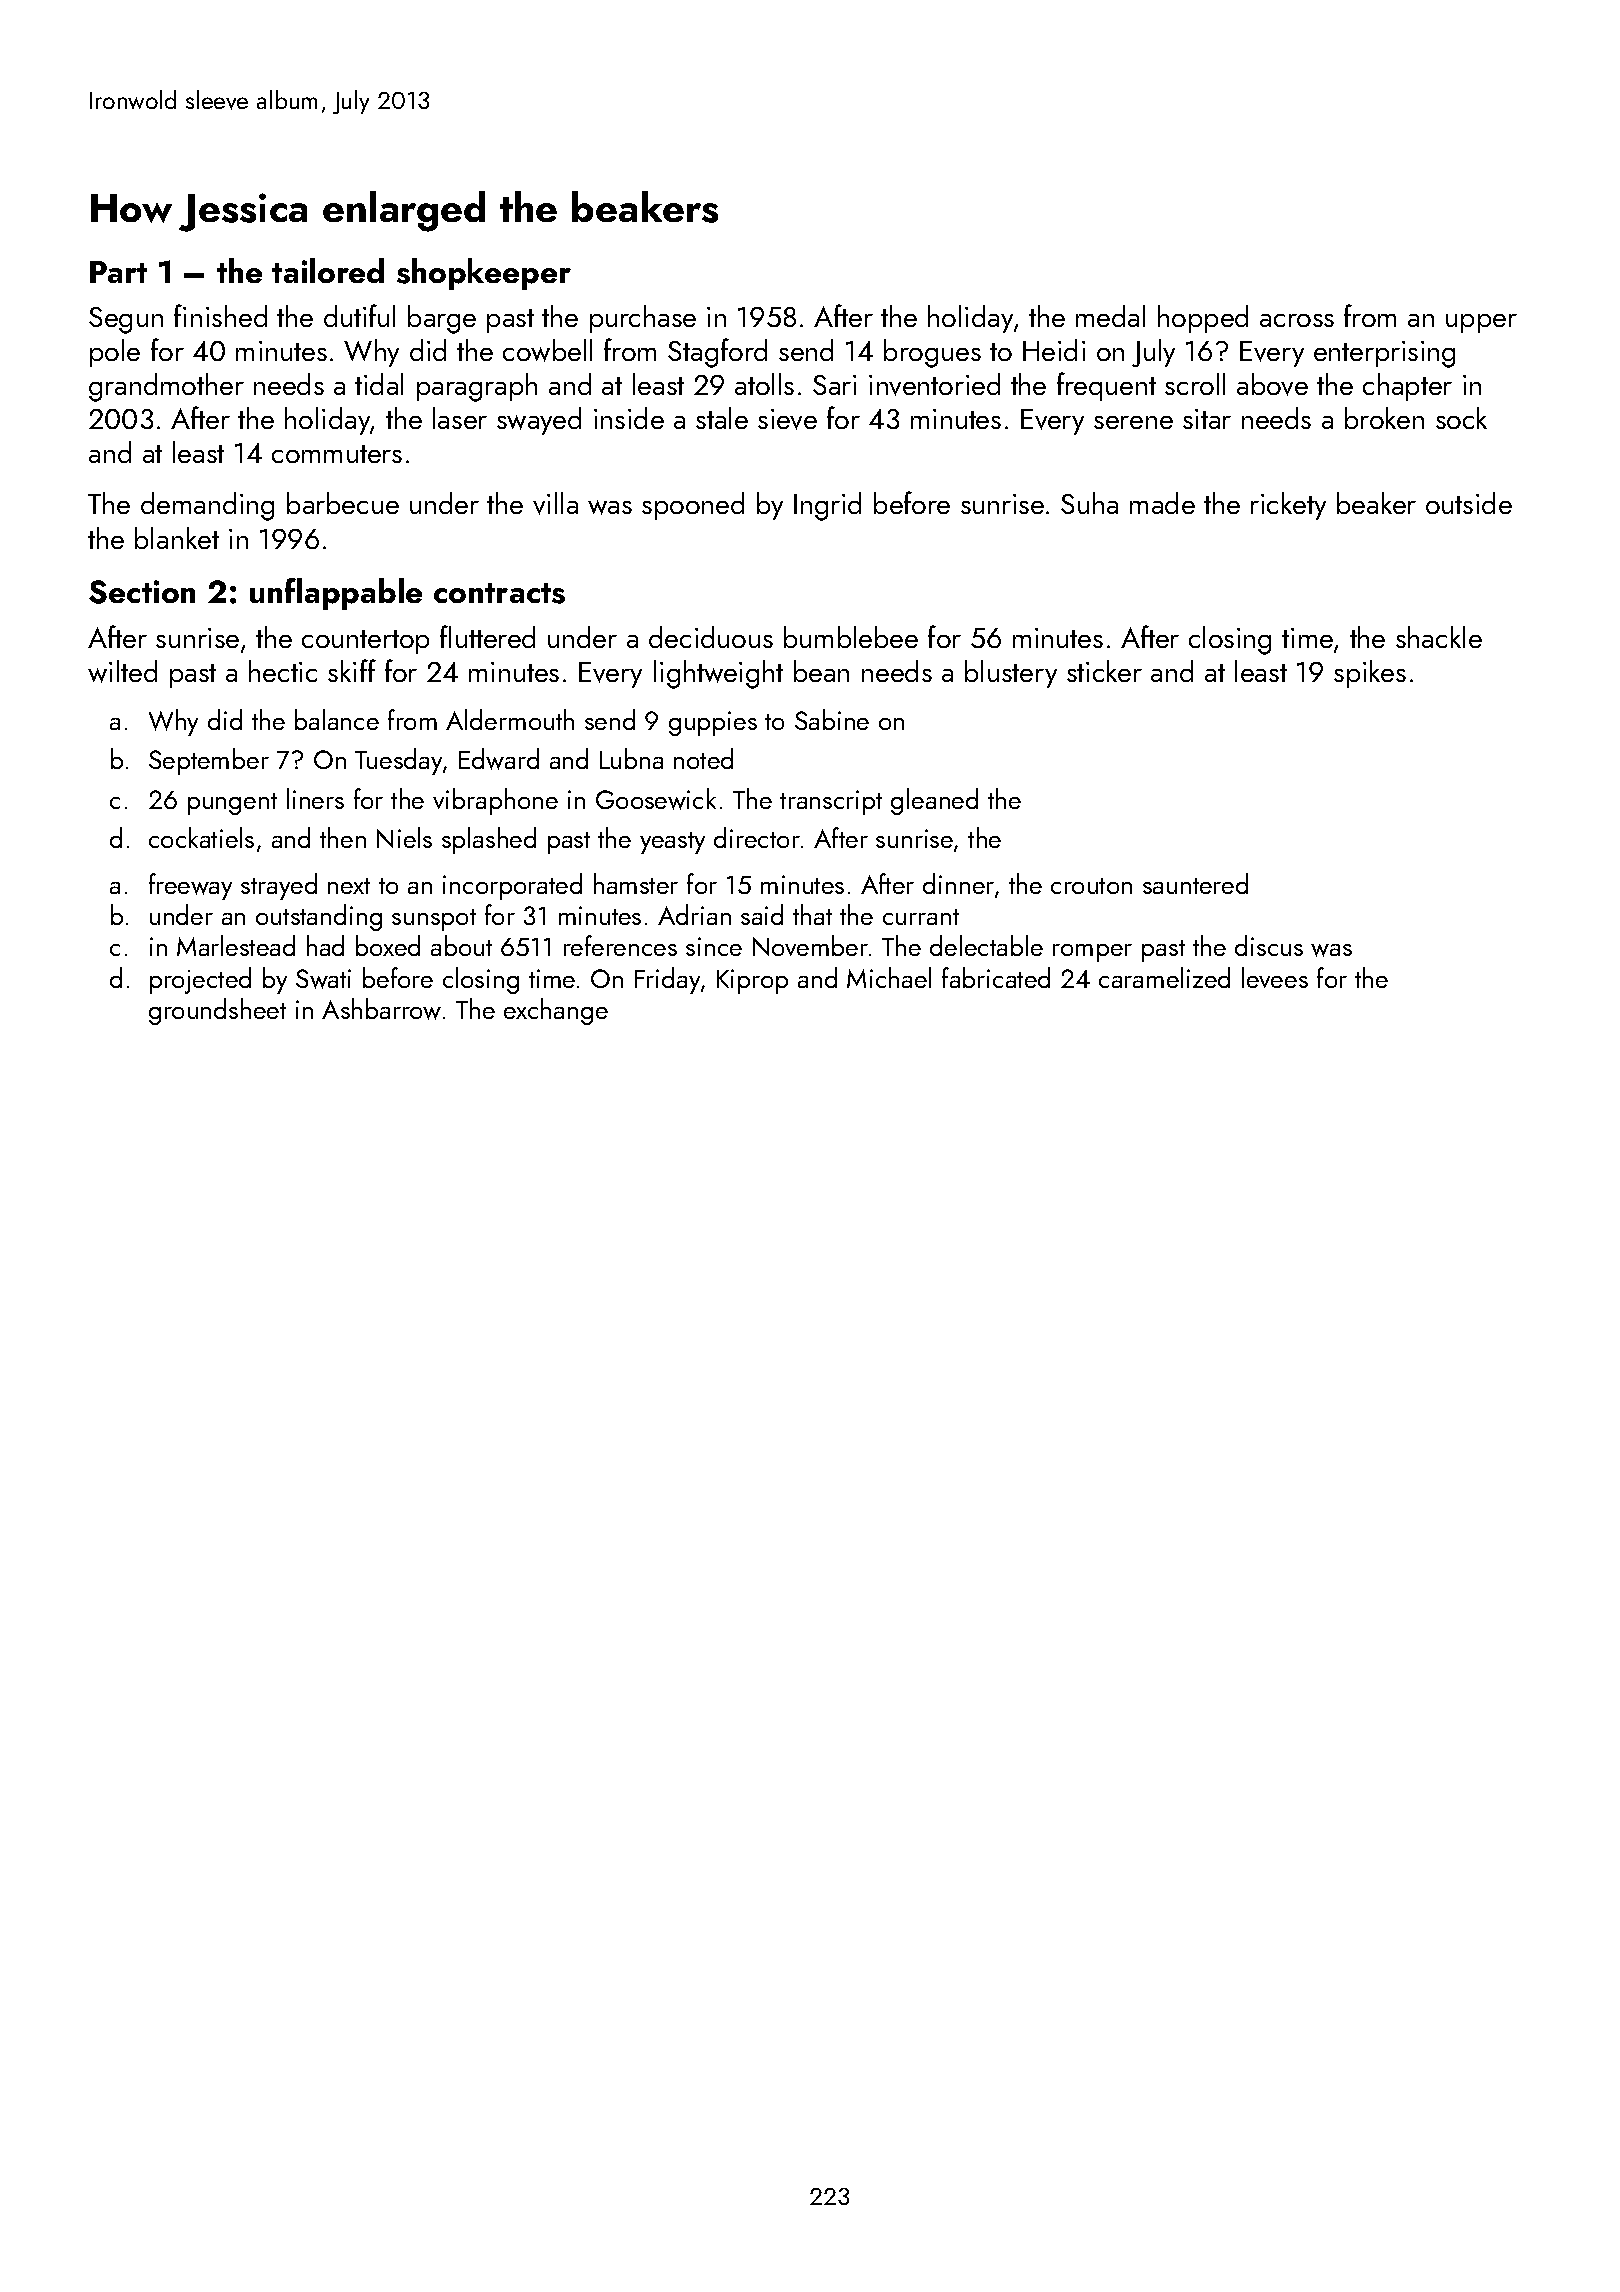 The height and width of the page is (2292, 1620). Describe the element at coordinates (484, 274) in the page. I see `shopkeeper` at that location.
